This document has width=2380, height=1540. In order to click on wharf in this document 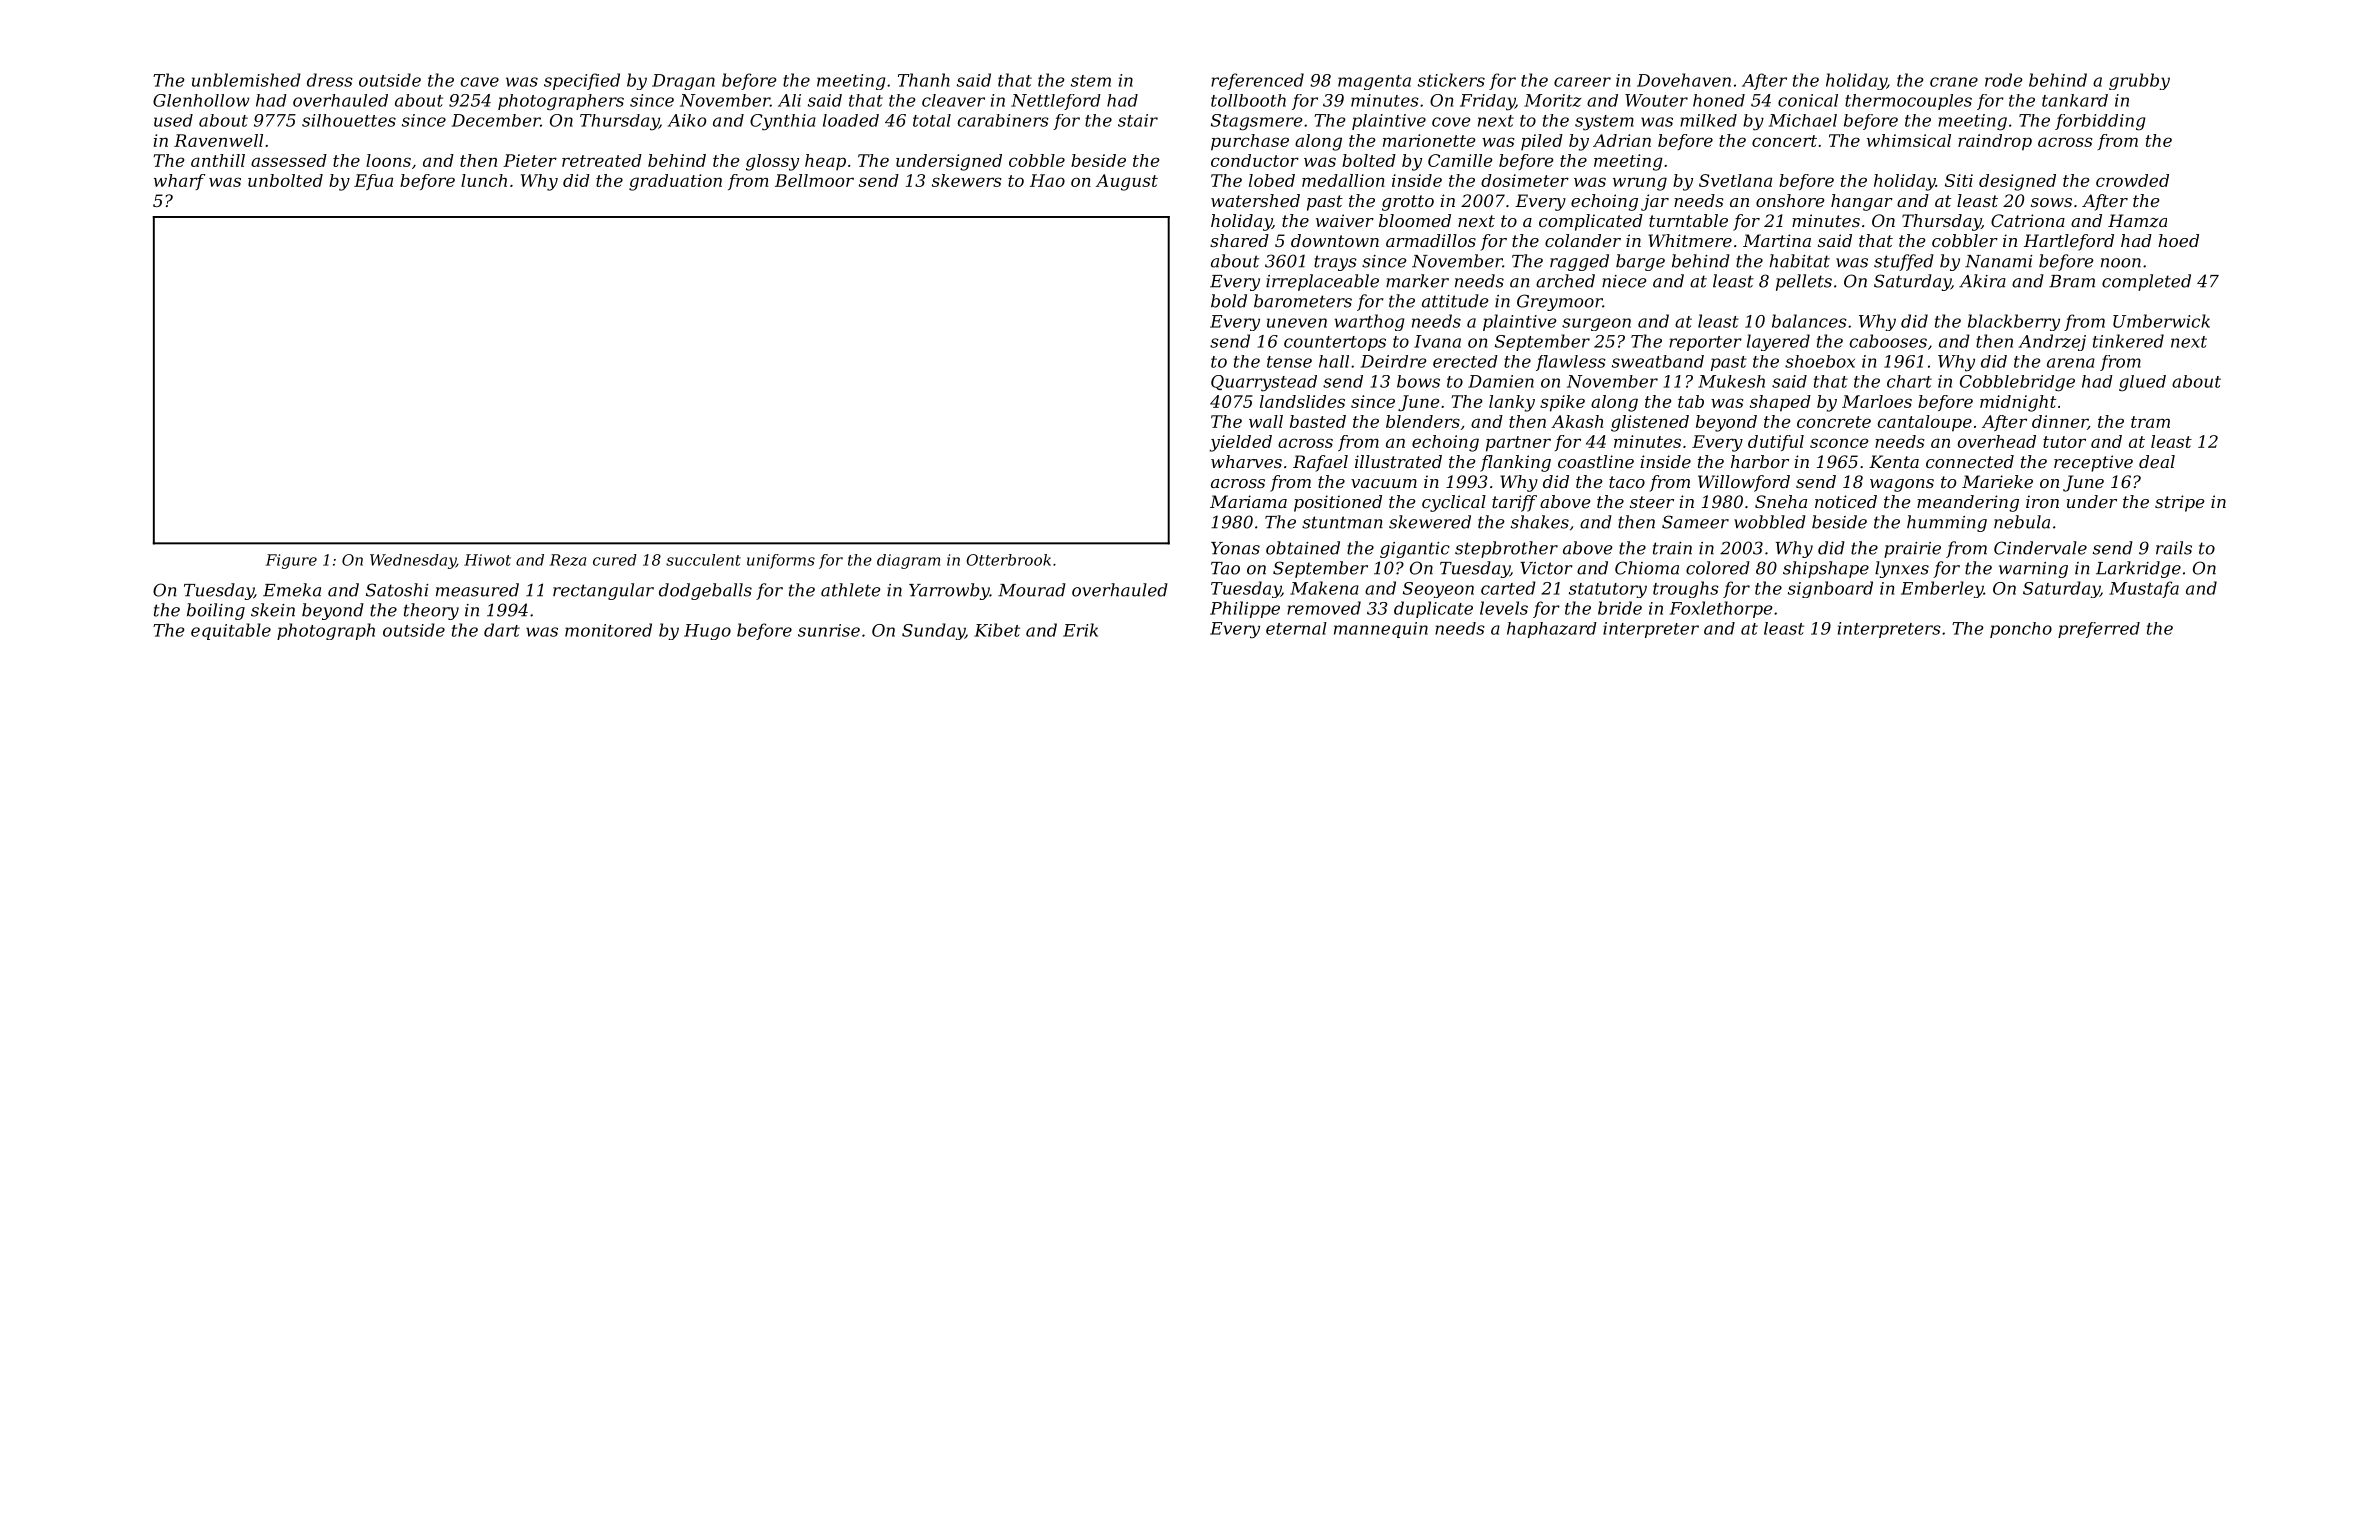, I will do `click(179, 182)`.
